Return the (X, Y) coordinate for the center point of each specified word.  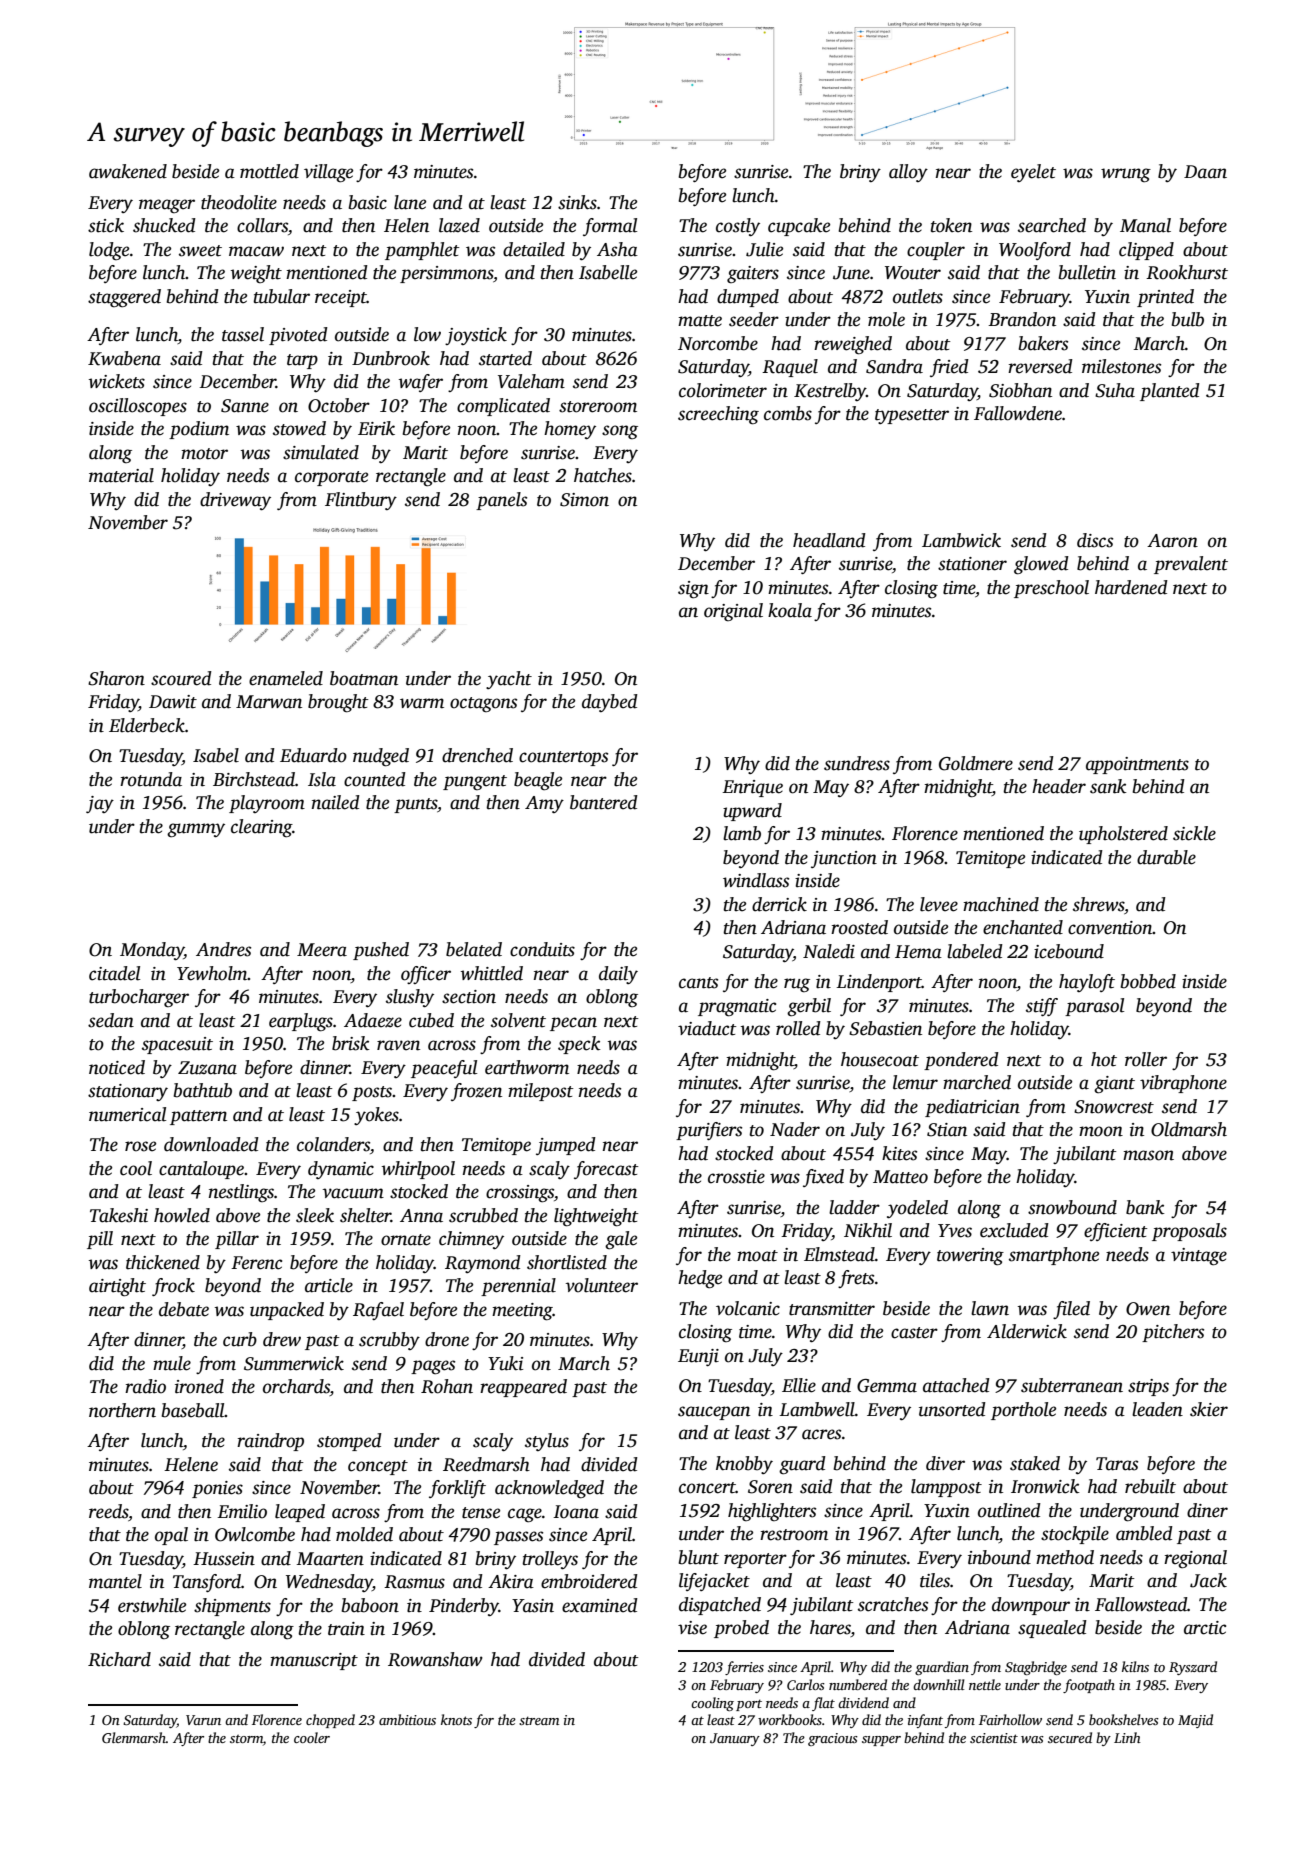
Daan (1205, 172)
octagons (483, 705)
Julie (764, 249)
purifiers (709, 1131)
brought (338, 703)
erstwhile (152, 1605)
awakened (128, 171)
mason (1148, 1155)
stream (539, 1720)
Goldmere (976, 763)
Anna (421, 1216)
